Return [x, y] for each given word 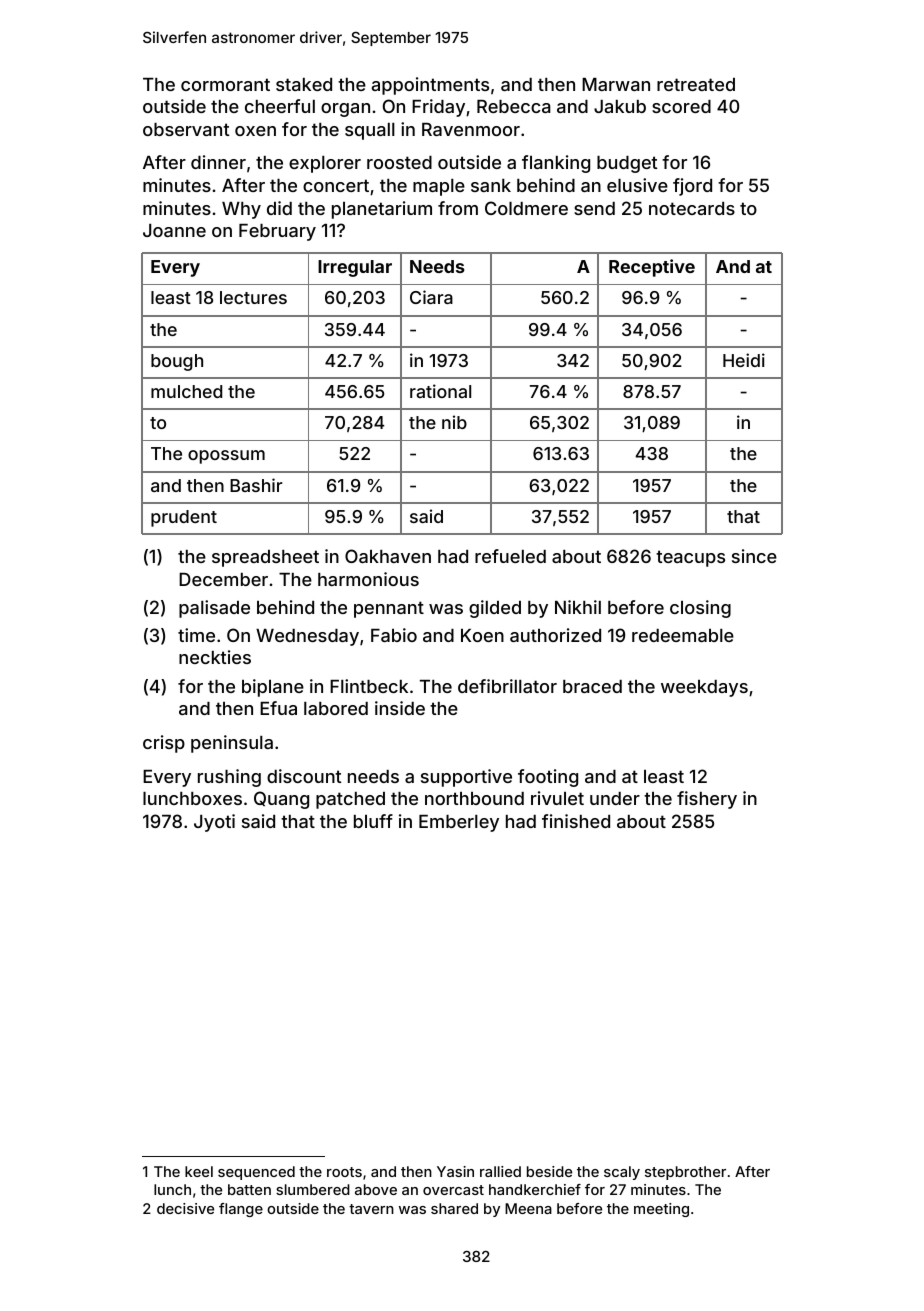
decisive [185, 1208]
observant [186, 129]
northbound [474, 798]
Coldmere [526, 208]
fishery [707, 800]
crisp [164, 744]
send [594, 208]
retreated [696, 84]
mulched [186, 391]
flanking [556, 164]
